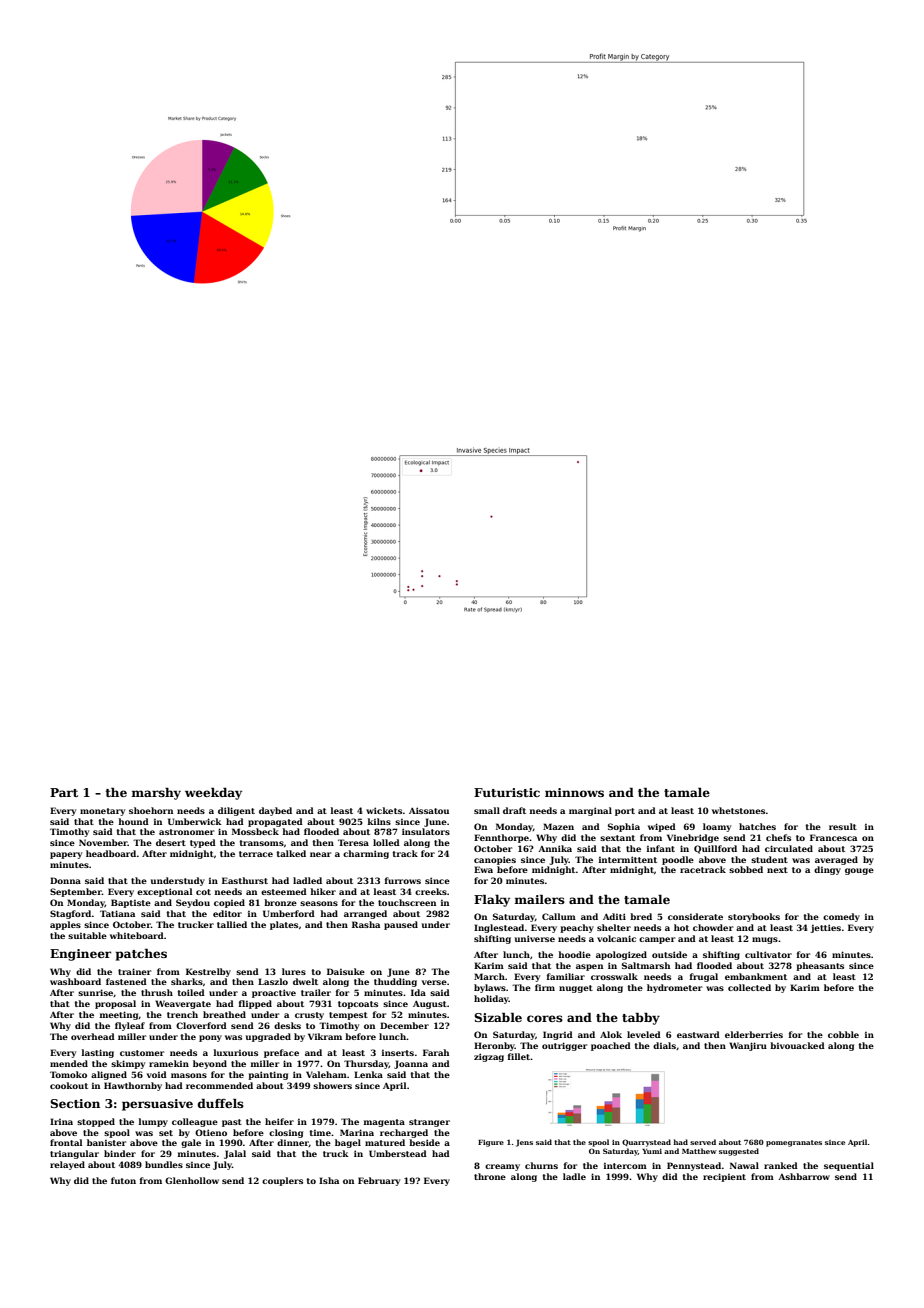 This screenshot has height=1308, width=924. I want to click on weekday, so click(213, 793).
